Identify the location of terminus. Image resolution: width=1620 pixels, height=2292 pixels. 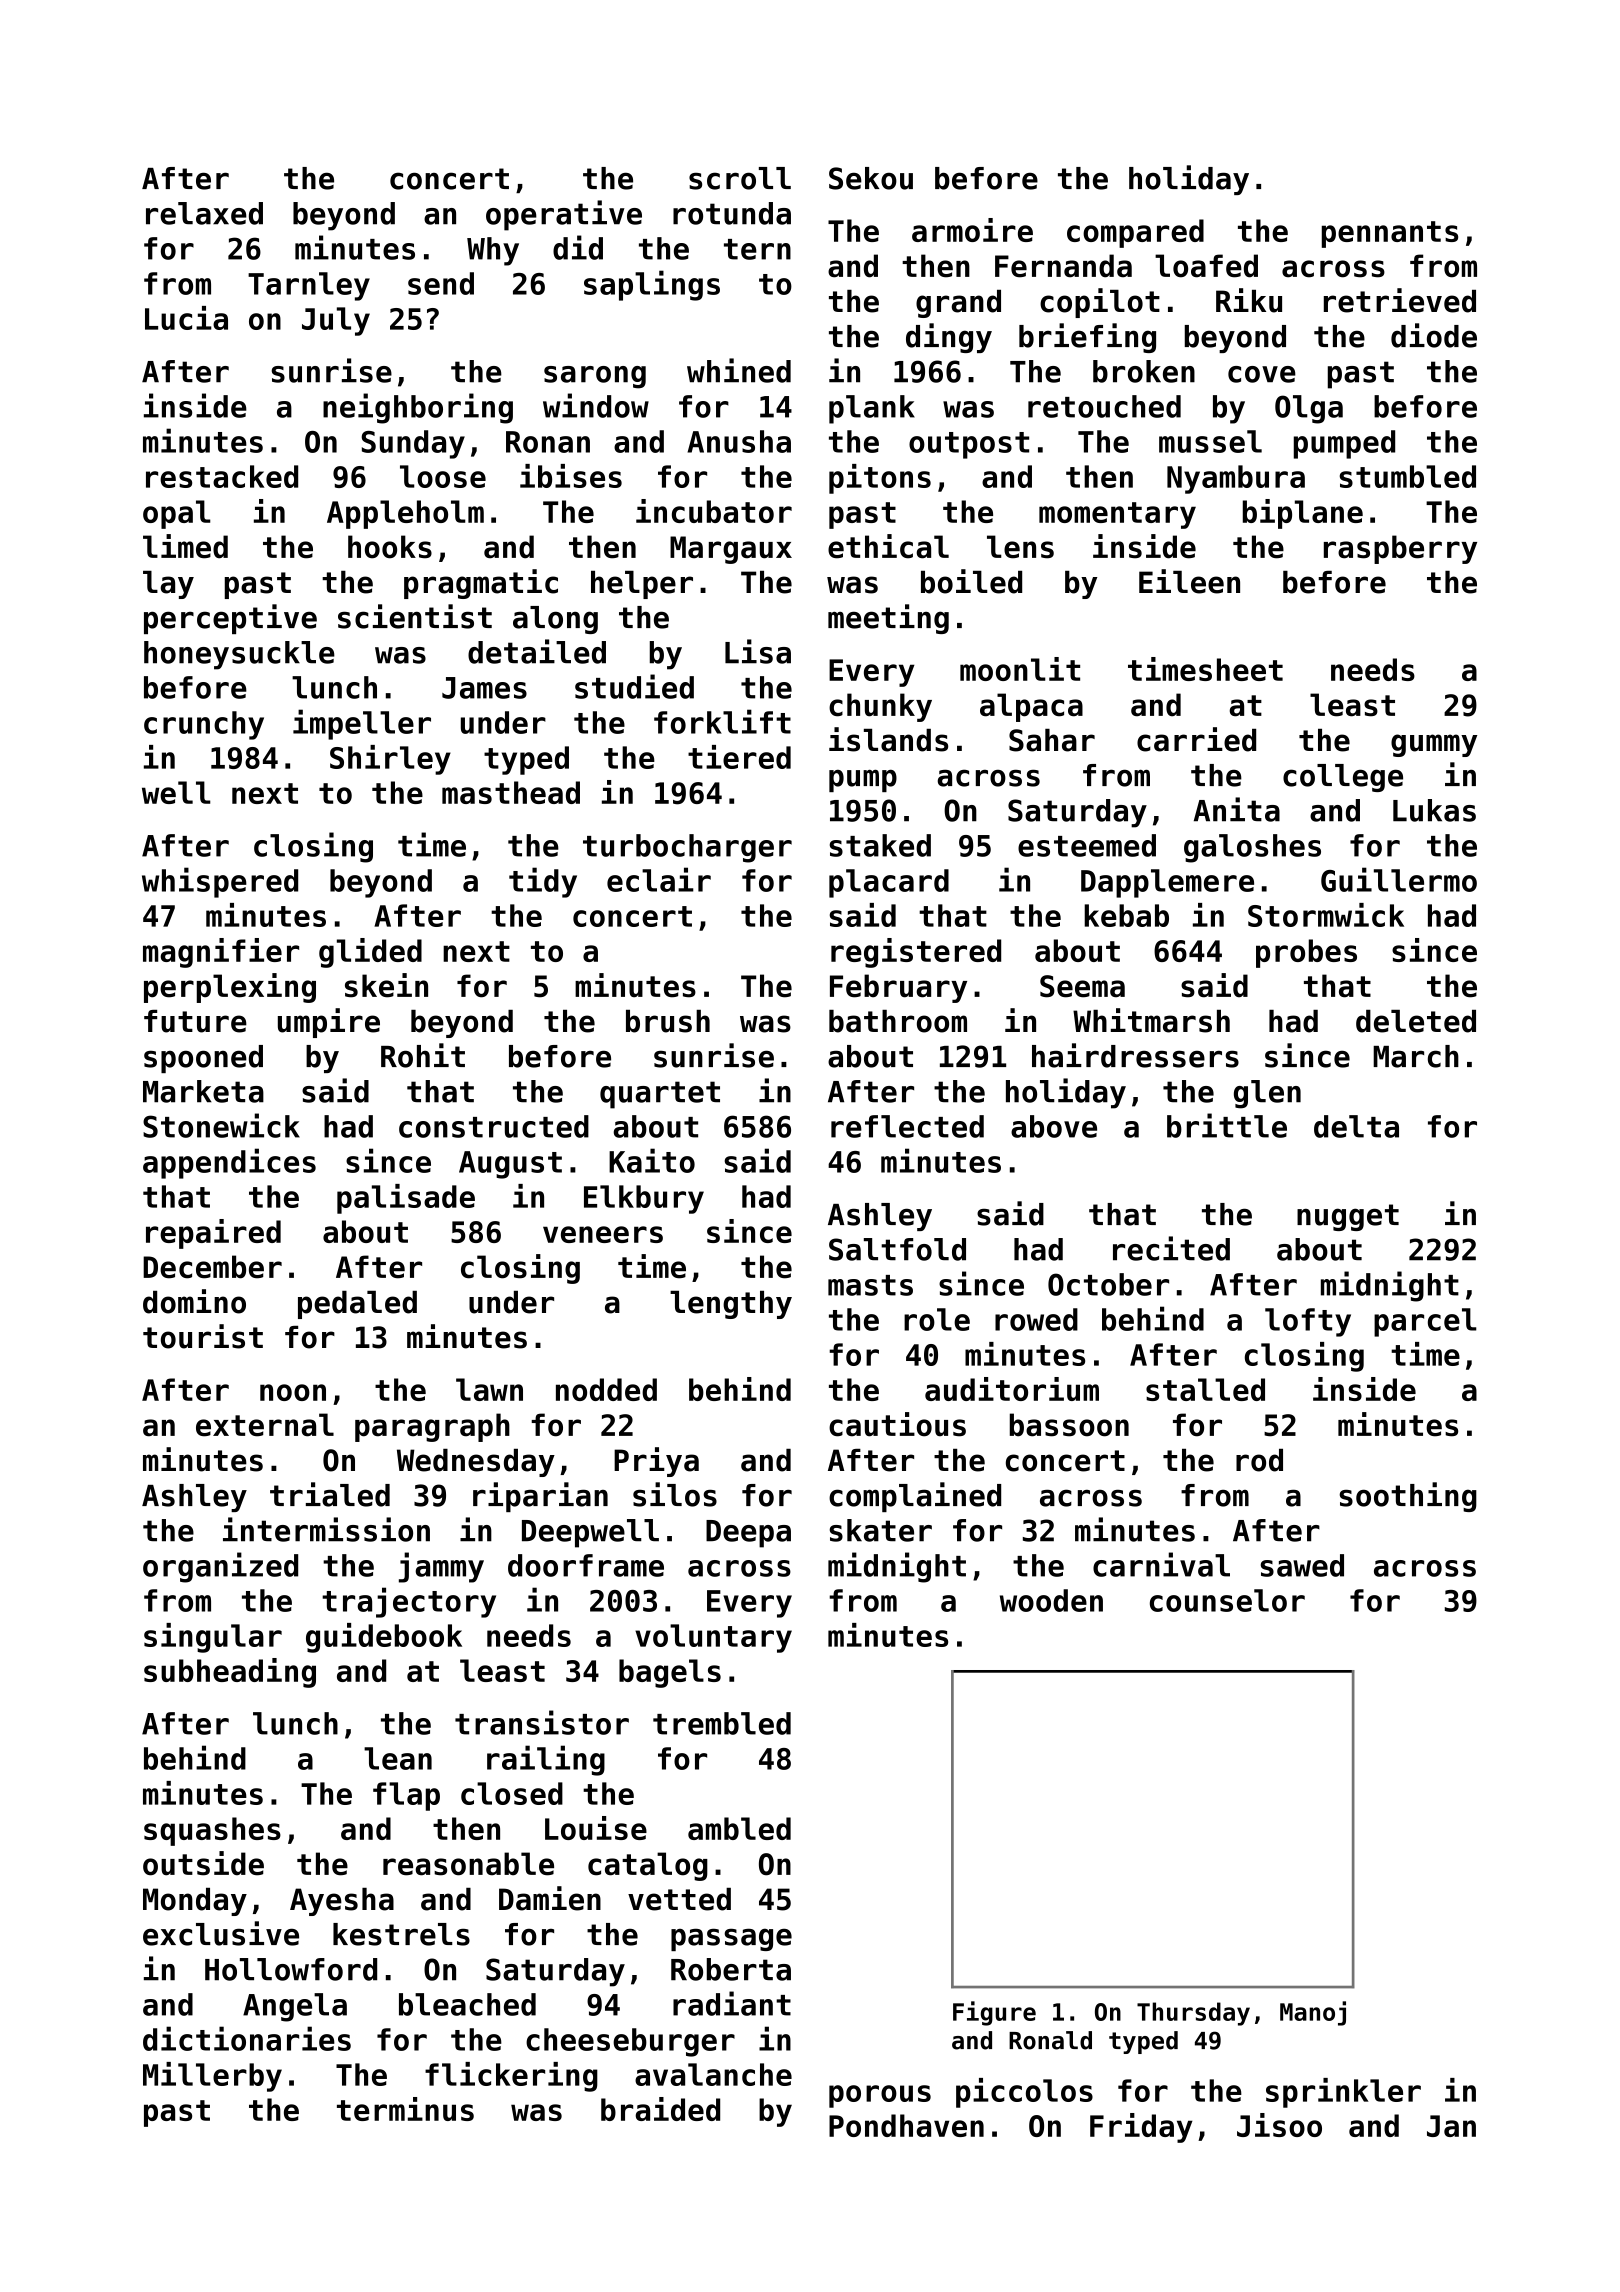
(405, 2109).
